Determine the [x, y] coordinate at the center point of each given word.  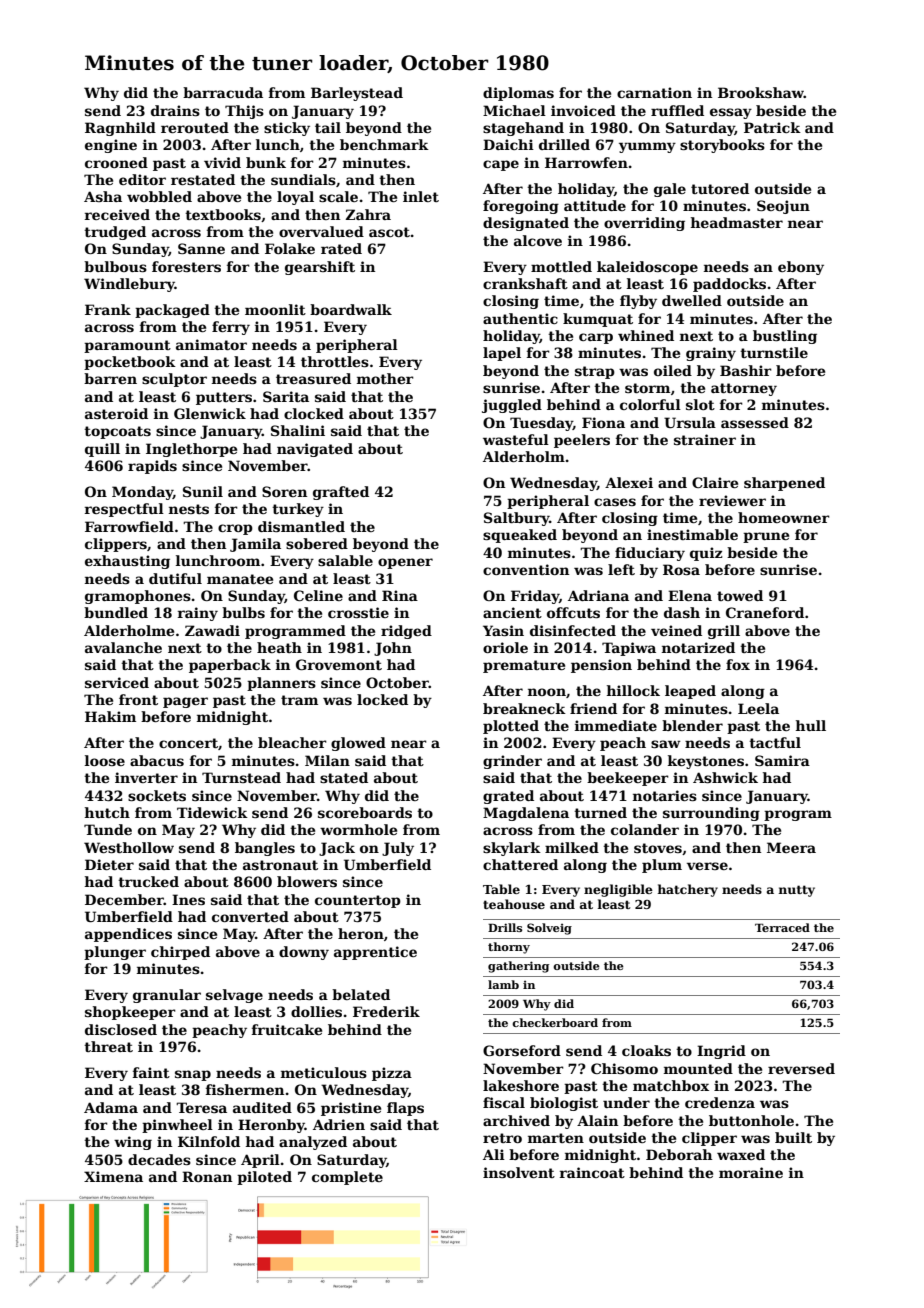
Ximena [113, 1176]
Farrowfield [129, 526]
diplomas [518, 94]
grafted [341, 493]
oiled [673, 370]
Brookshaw [761, 92]
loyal [295, 198]
